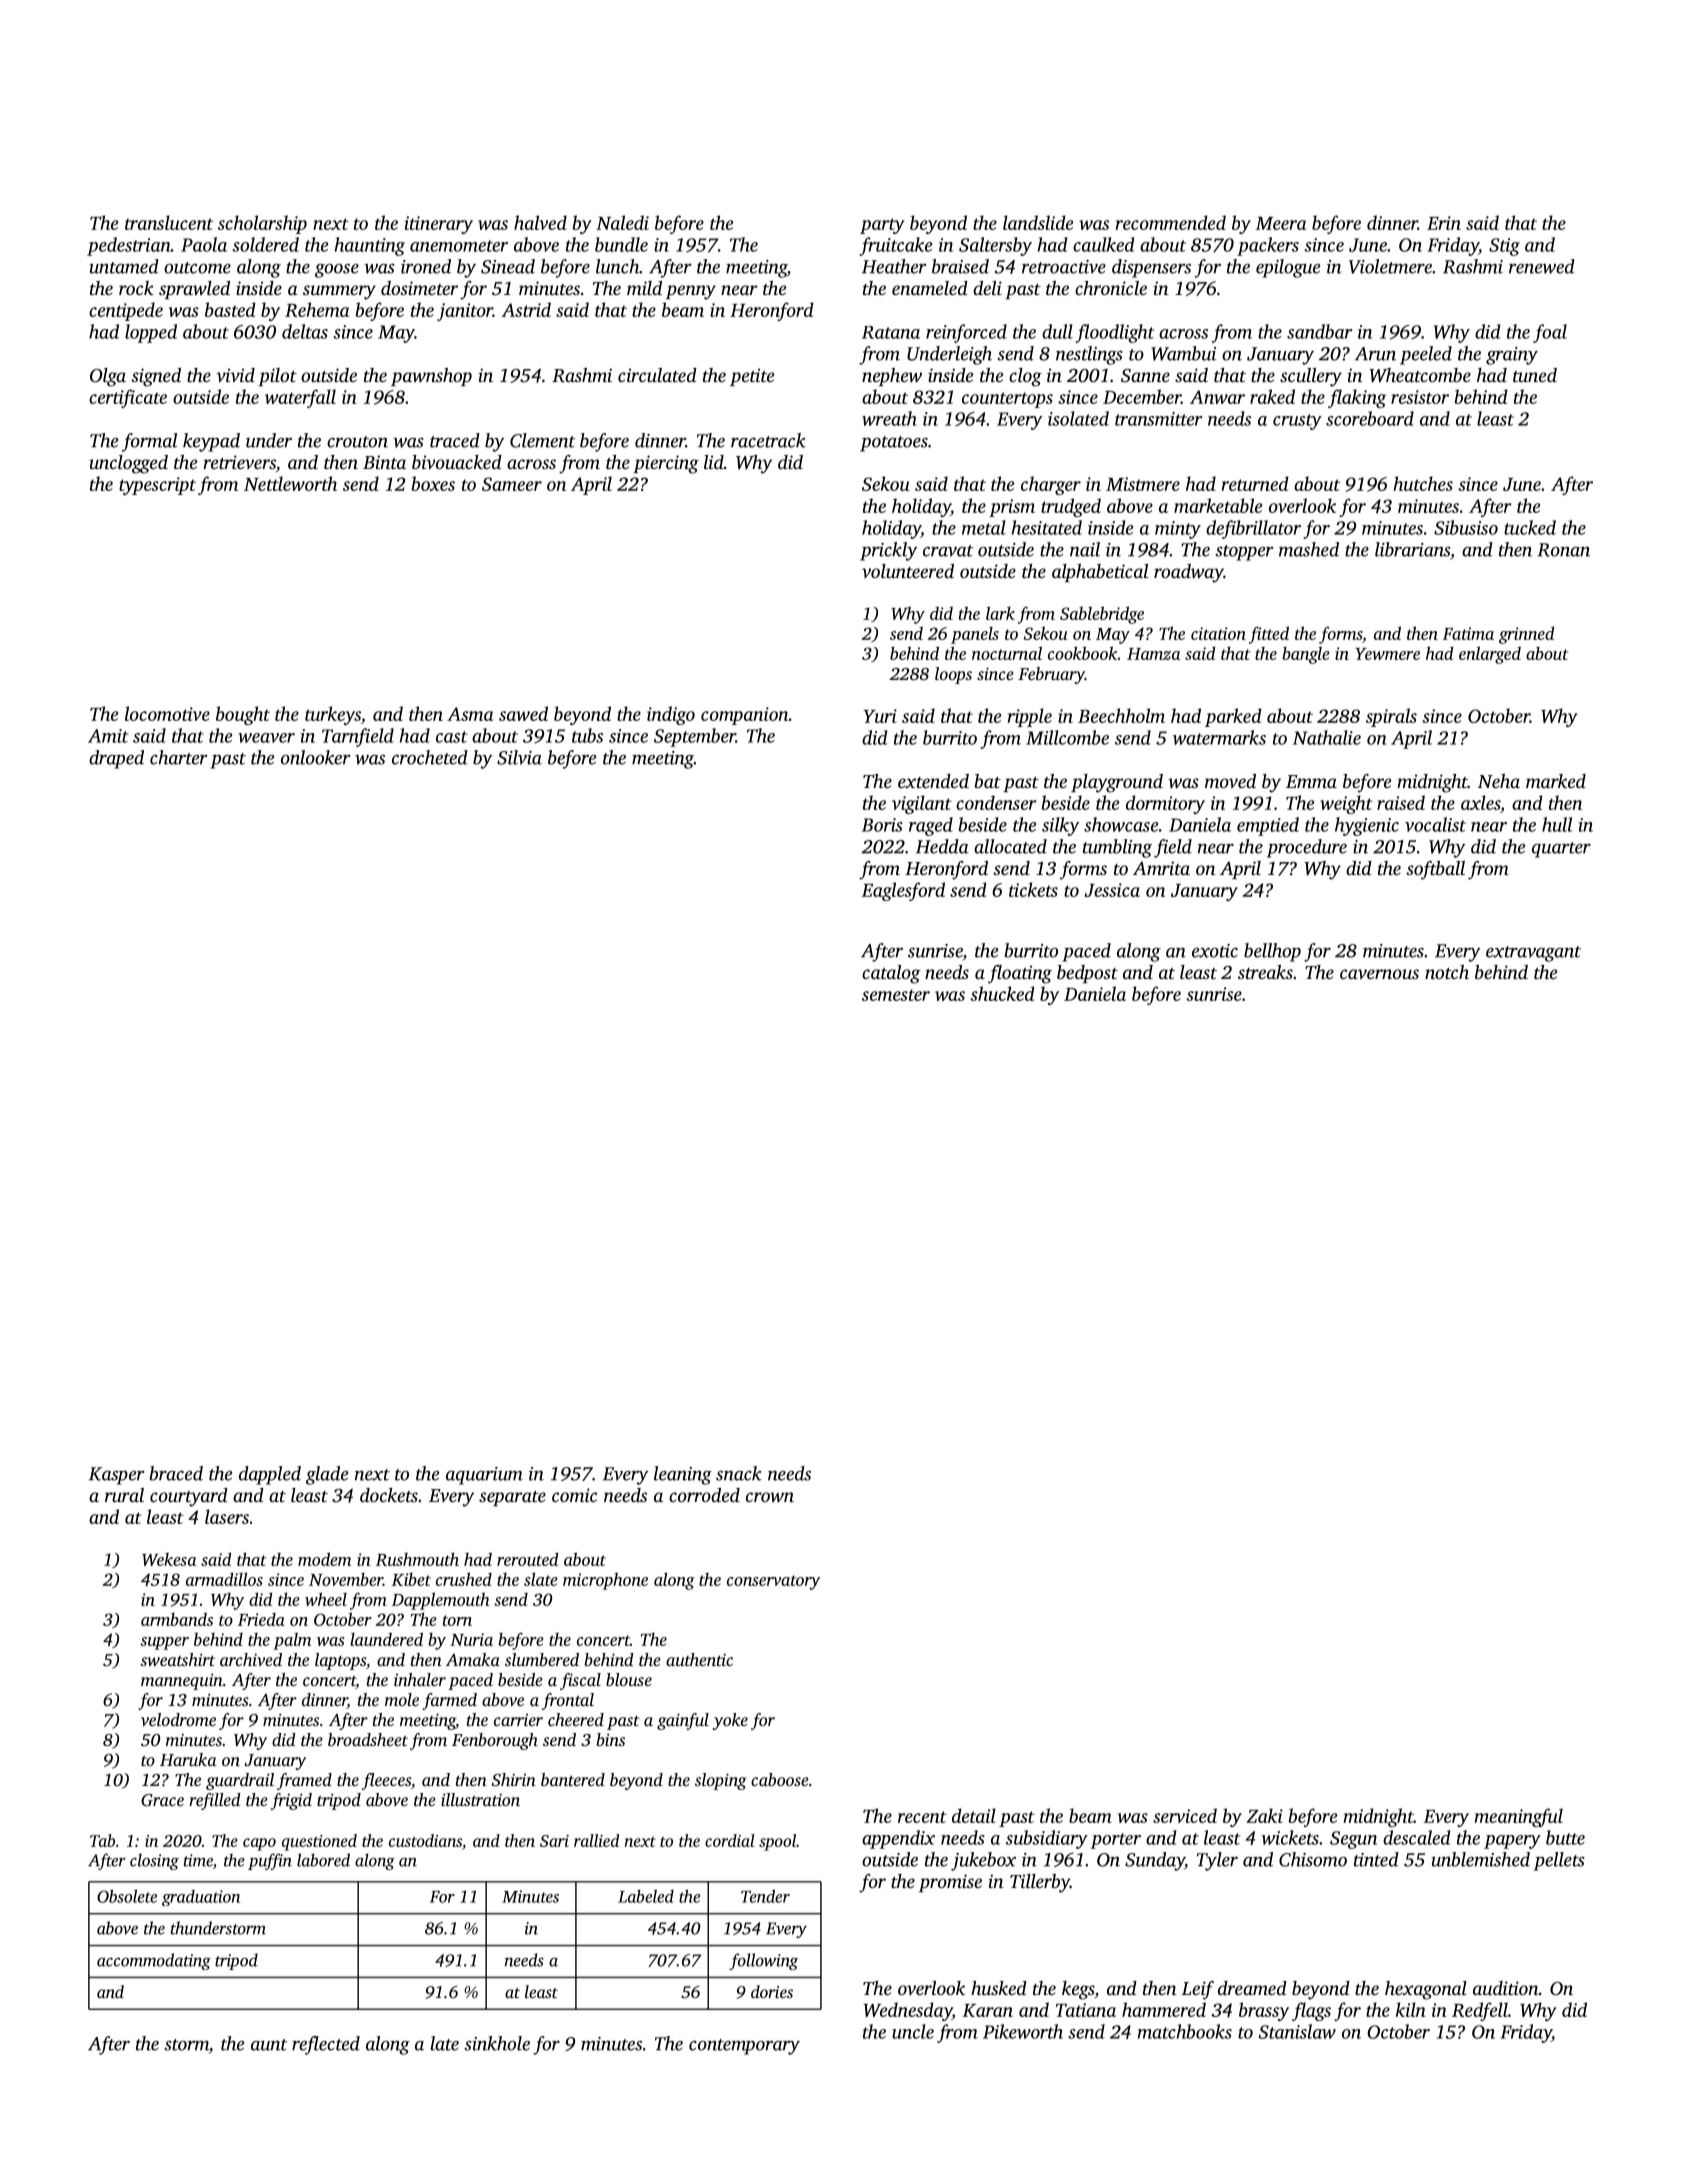 This page has width=1683, height=2178. What do you see at coordinates (983, 1861) in the page?
I see `jukebox` at bounding box center [983, 1861].
